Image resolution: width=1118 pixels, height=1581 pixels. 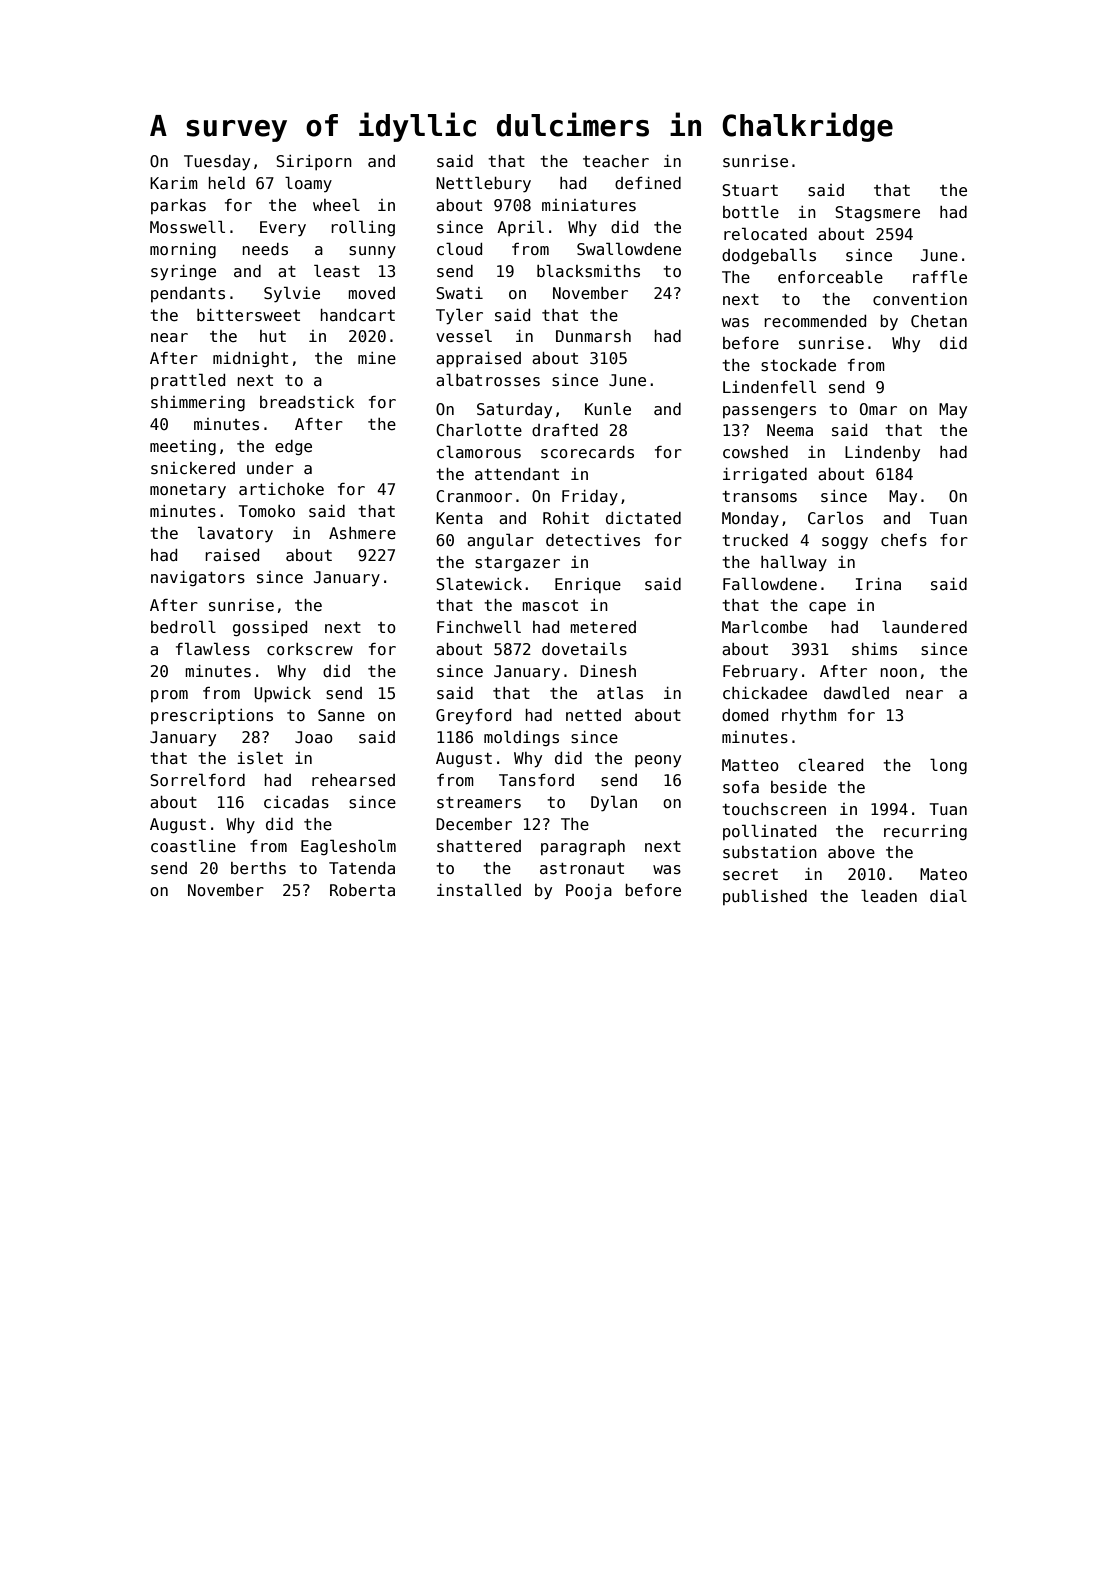 I want to click on Every, so click(x=283, y=229).
